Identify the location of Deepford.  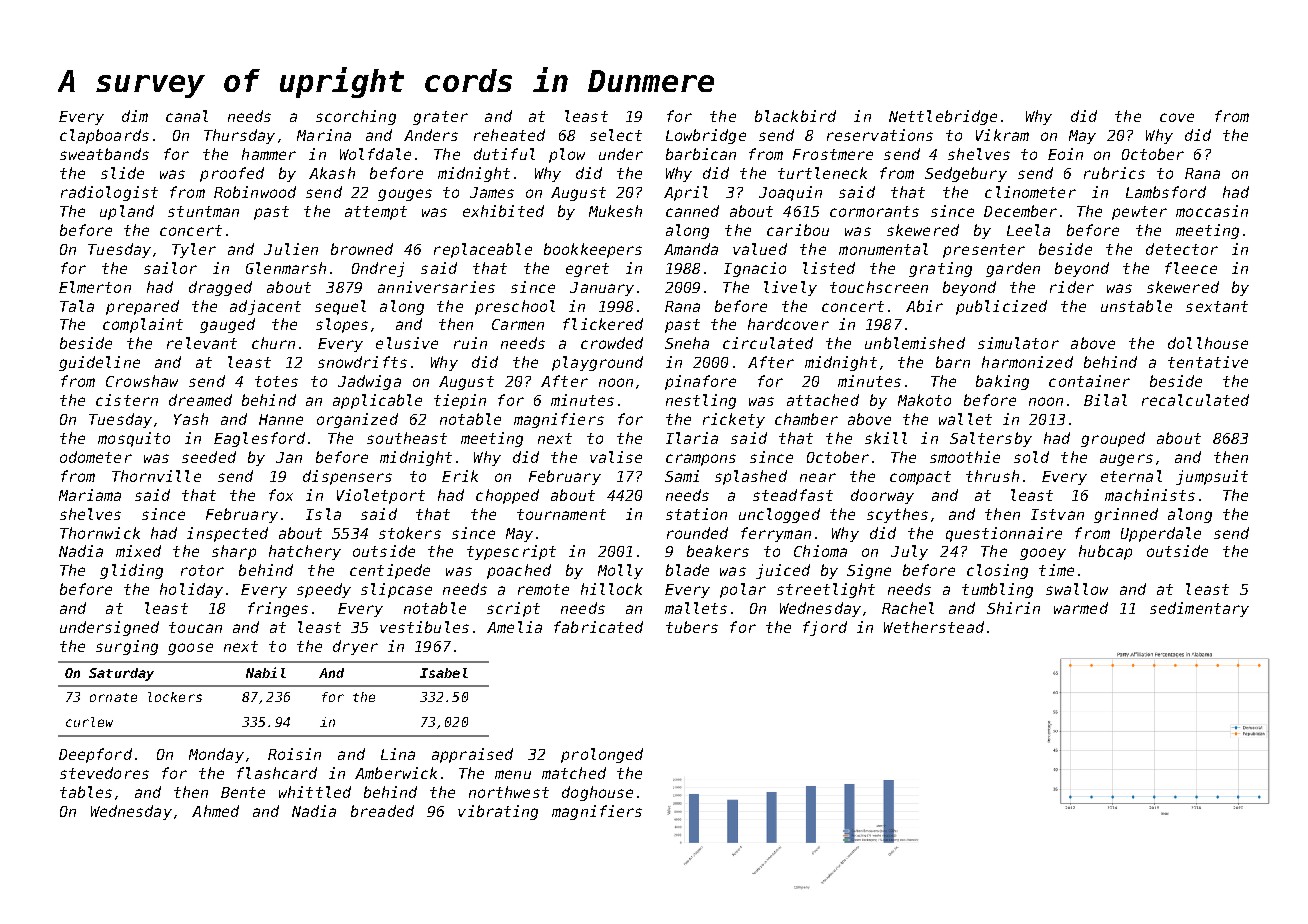
(95, 755).
